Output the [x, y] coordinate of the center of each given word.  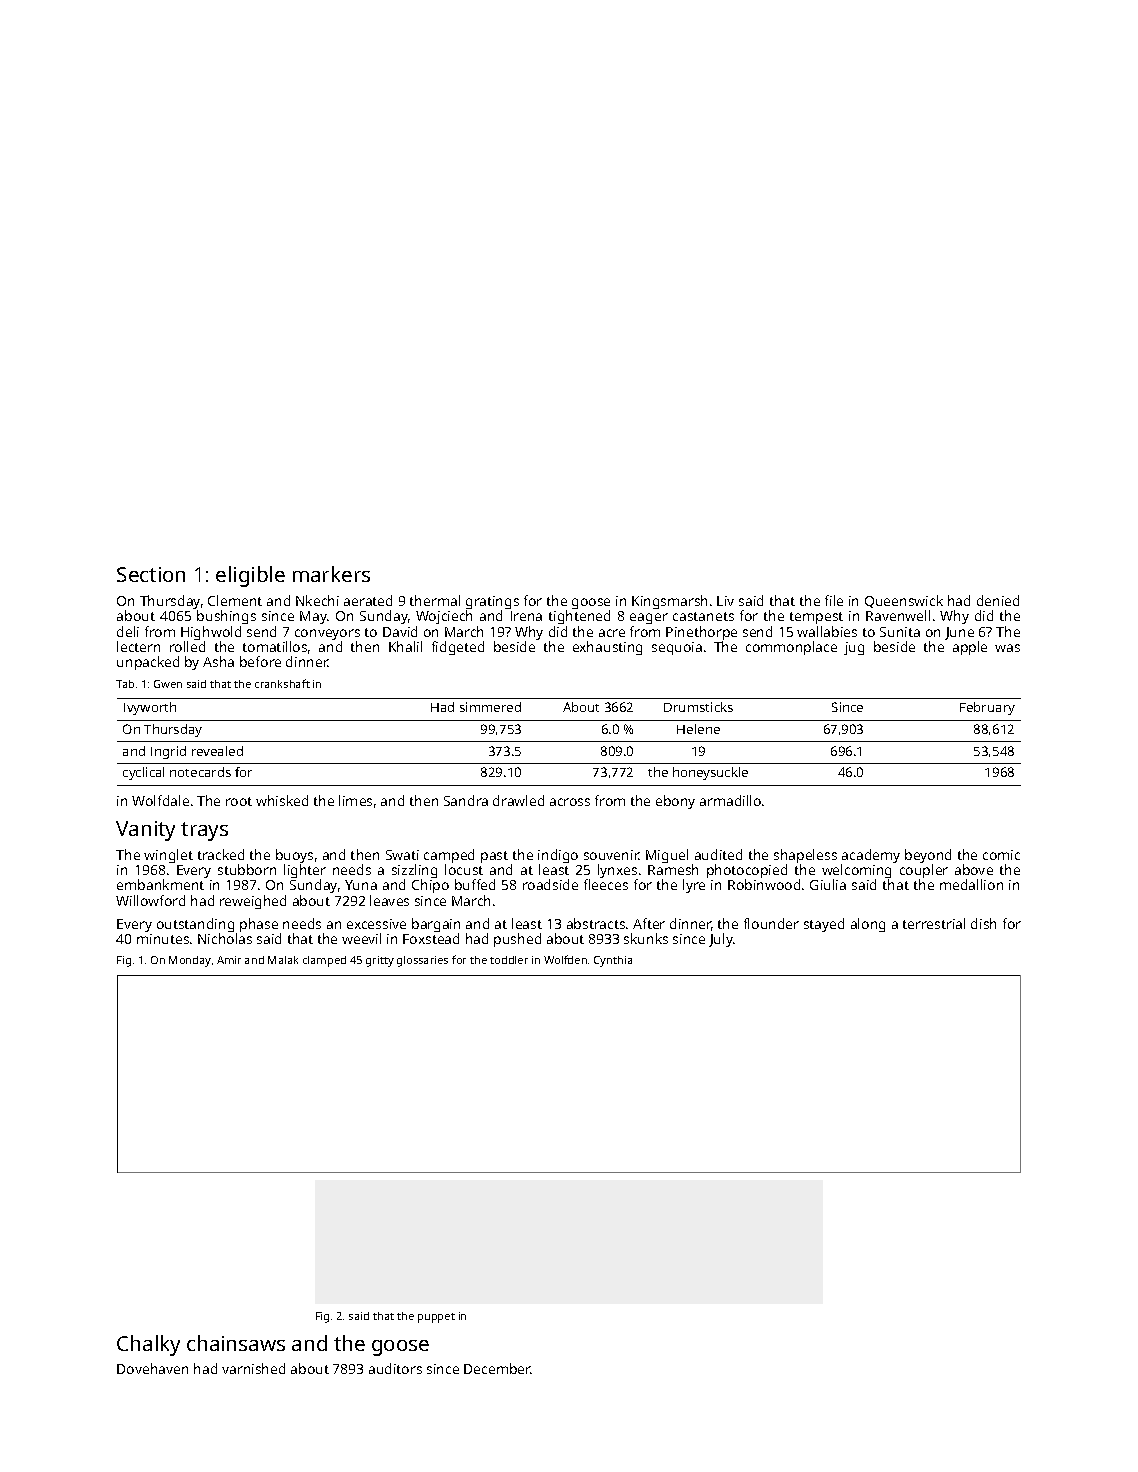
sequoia [677, 648]
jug [854, 648]
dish [983, 923]
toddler [509, 960]
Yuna [361, 885]
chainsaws [236, 1343]
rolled [187, 646]
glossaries [422, 961]
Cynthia [613, 961]
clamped [324, 961]
